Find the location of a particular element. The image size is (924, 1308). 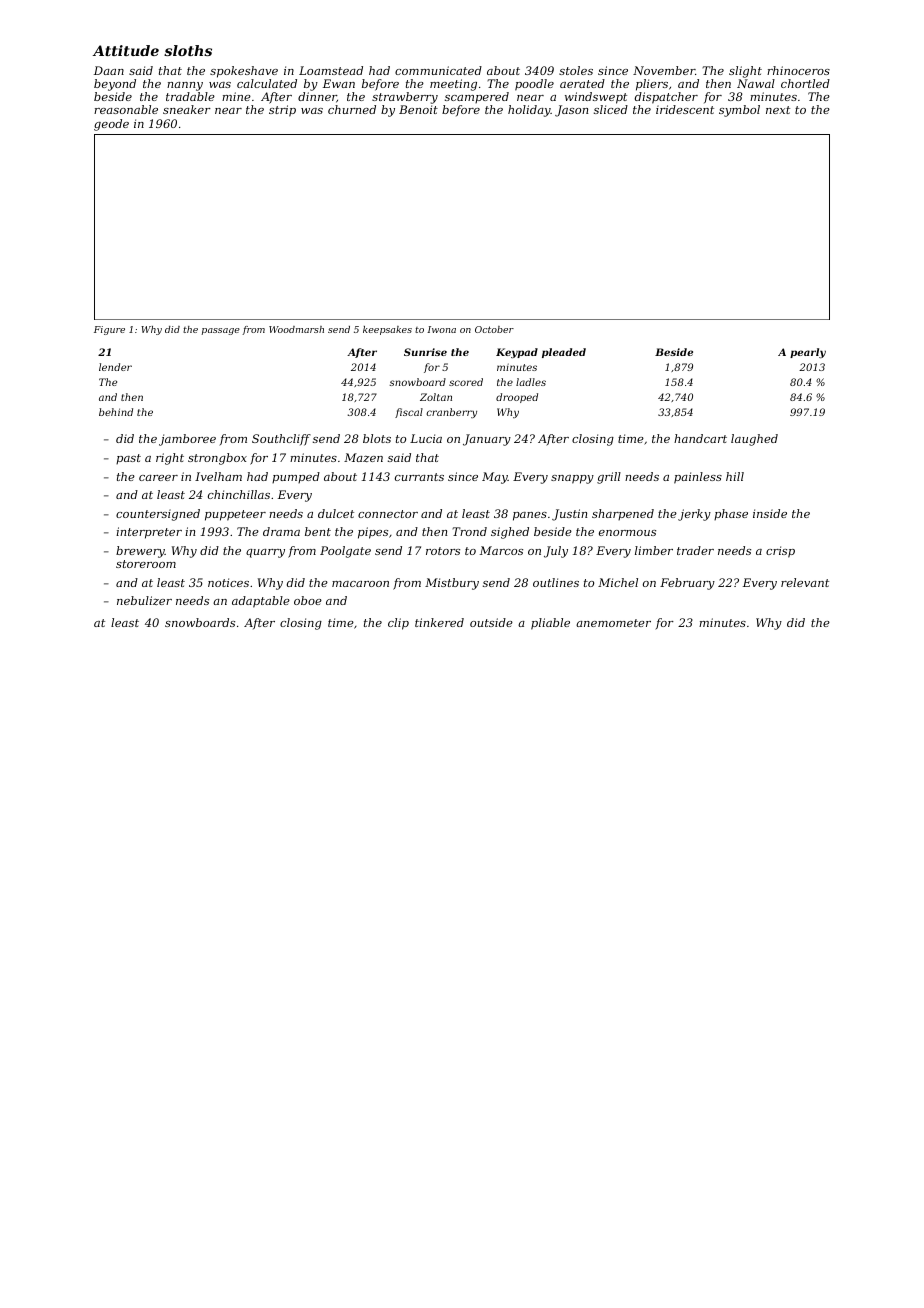

rhinoceros is located at coordinates (798, 70).
